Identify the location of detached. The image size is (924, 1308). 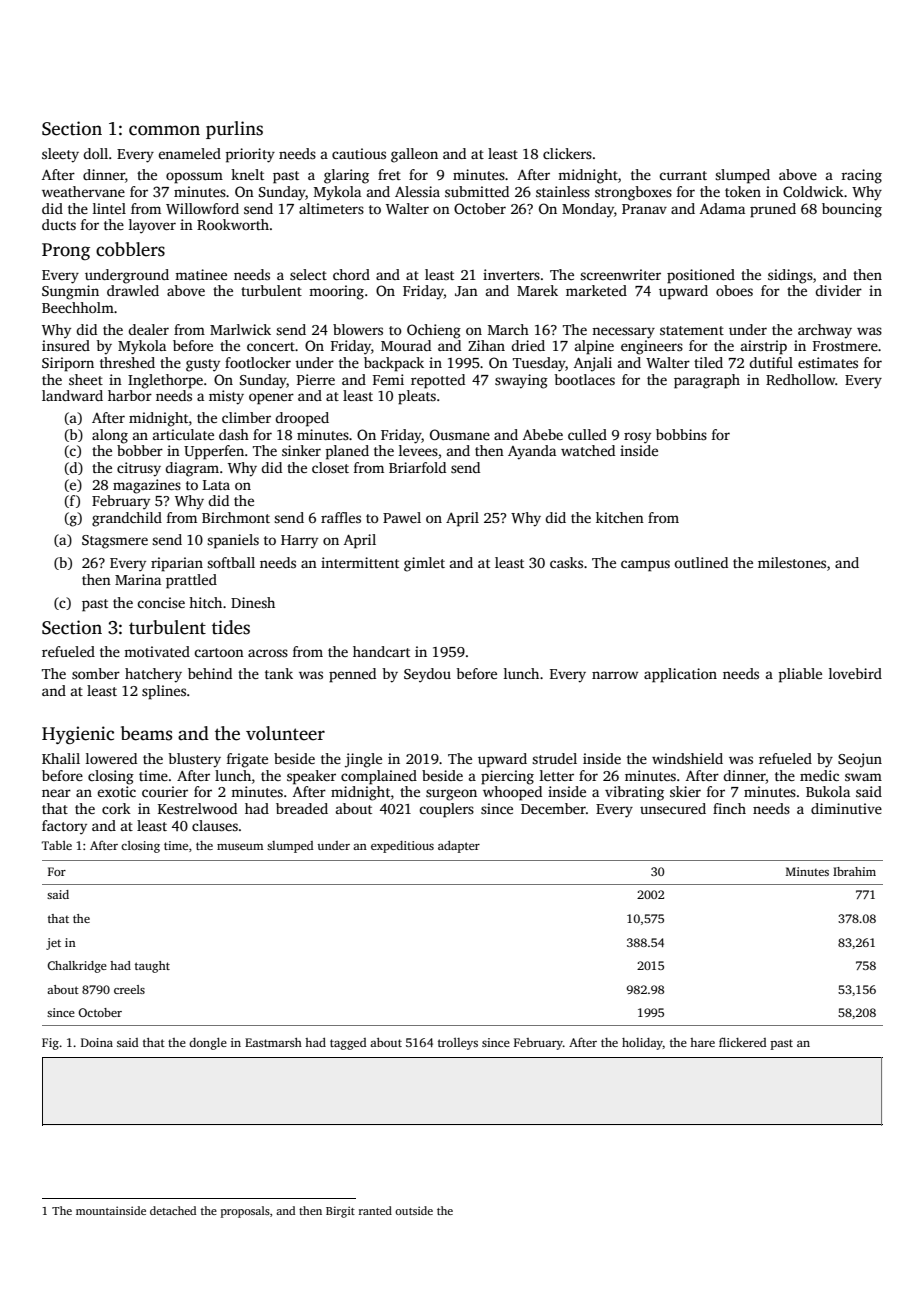
(173, 1210).
